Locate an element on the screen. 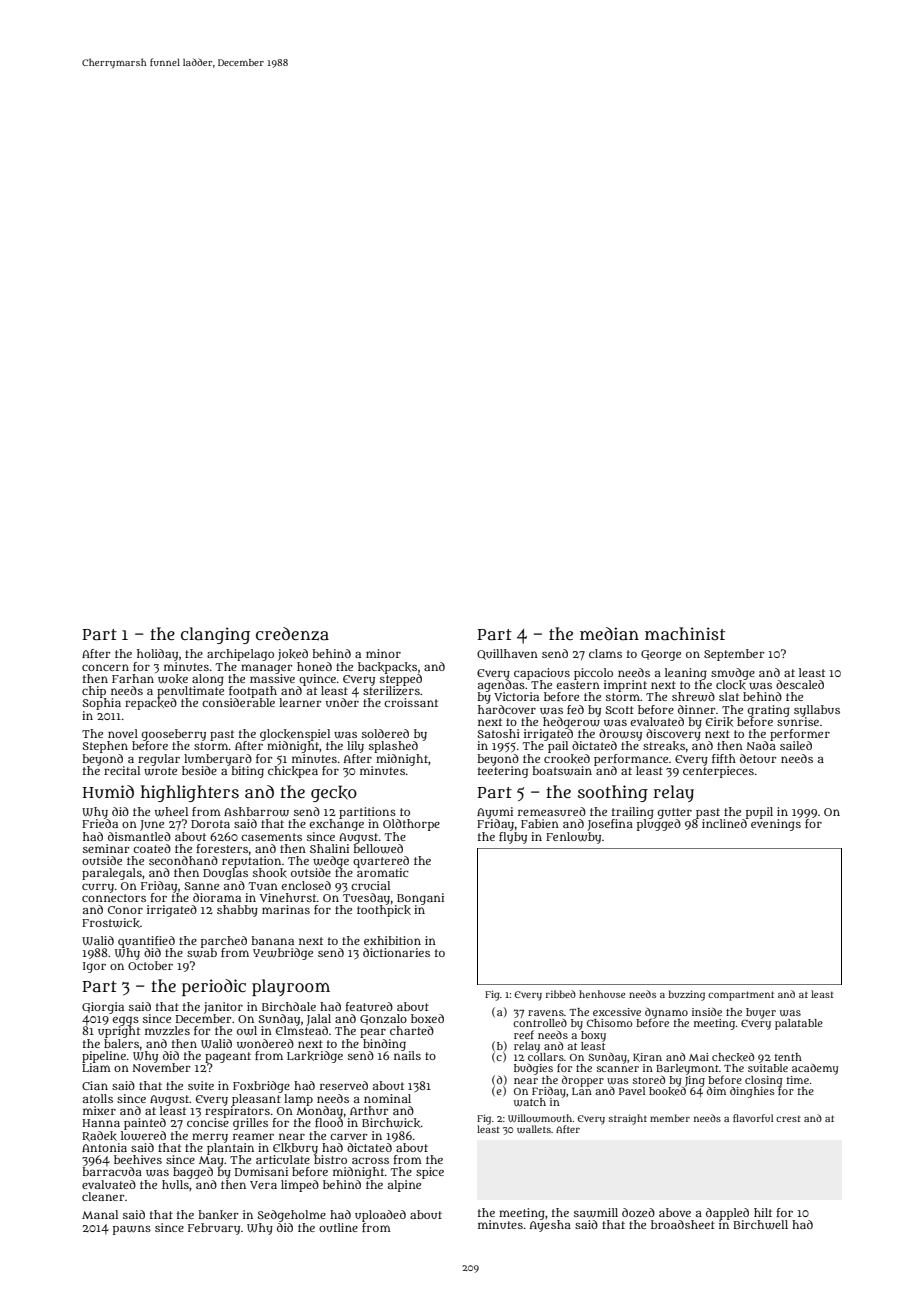 The width and height of the screenshot is (924, 1308). October is located at coordinates (150, 965).
